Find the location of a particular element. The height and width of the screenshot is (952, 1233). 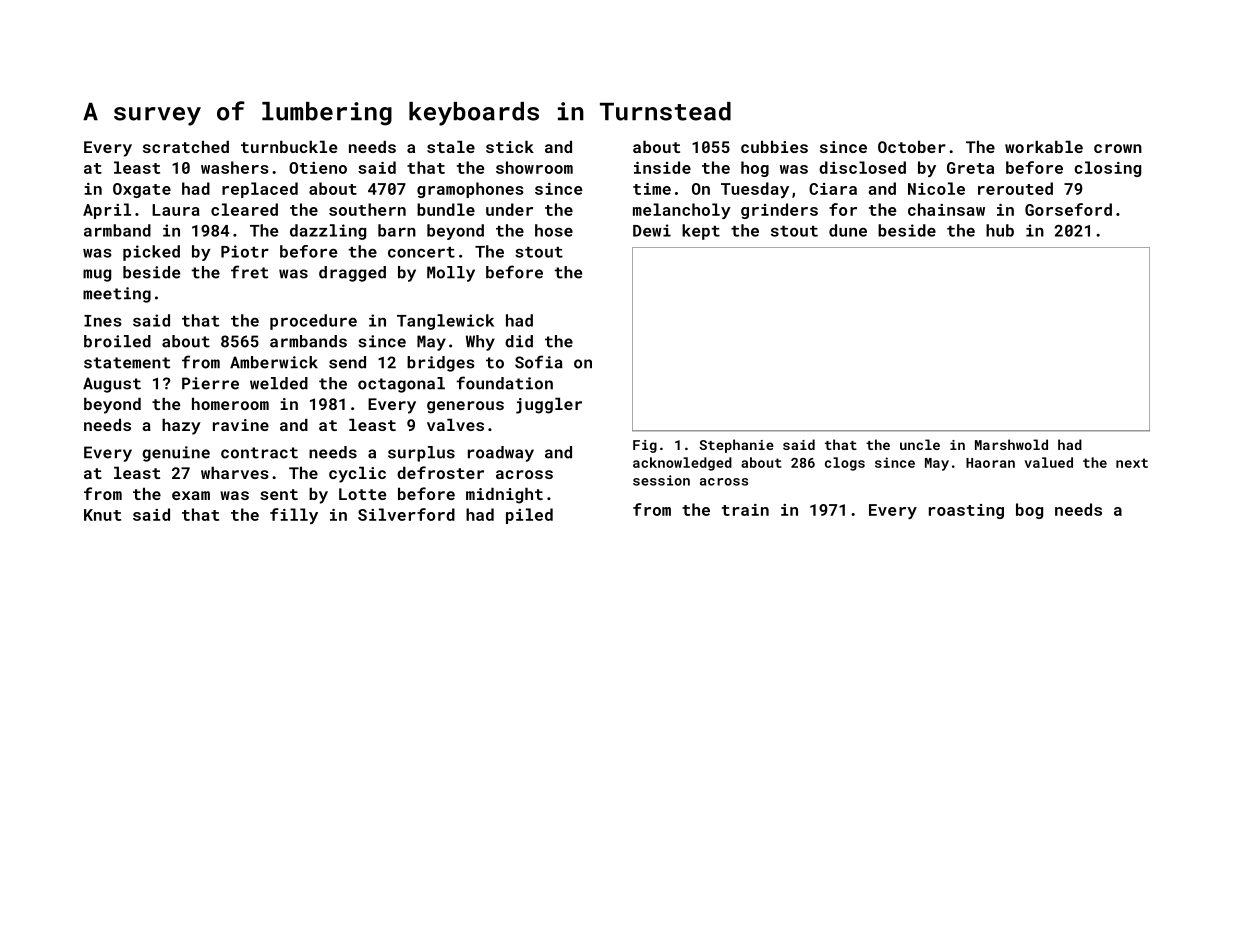

Nicole is located at coordinates (936, 188).
